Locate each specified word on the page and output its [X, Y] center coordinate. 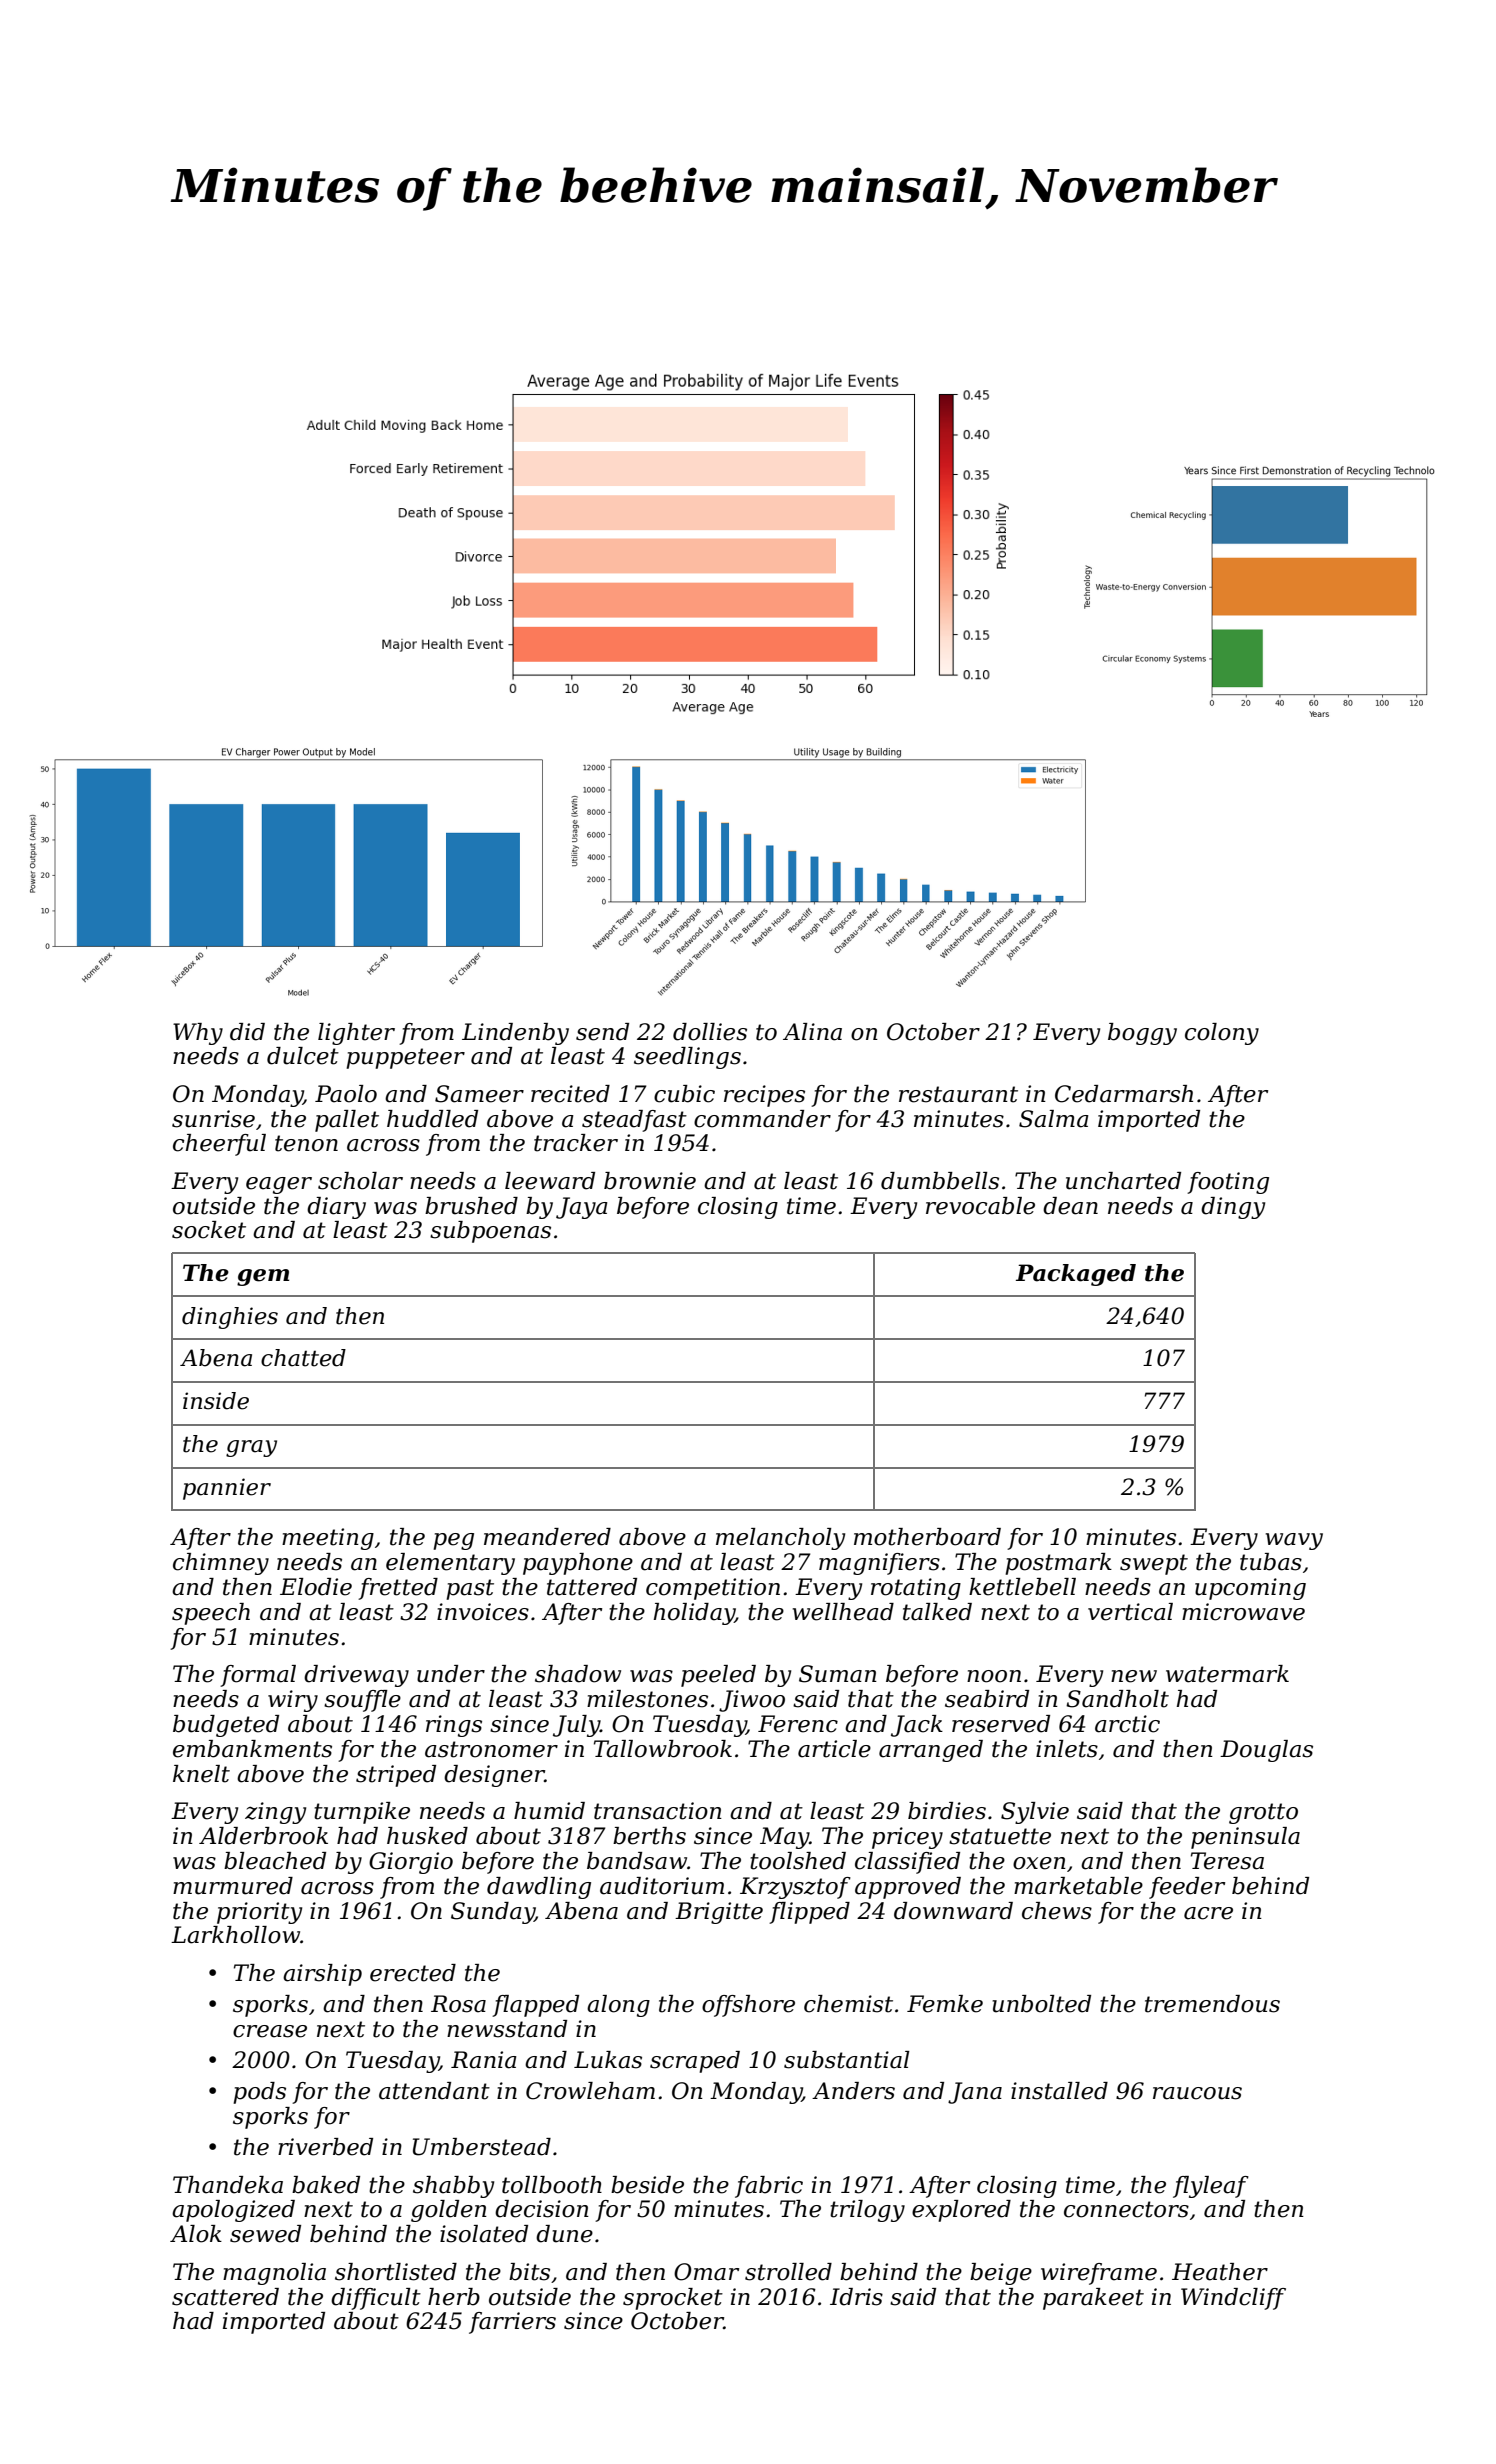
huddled [432, 1119]
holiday [694, 1614]
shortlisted [396, 2272]
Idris [856, 2297]
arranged [931, 1751]
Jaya [582, 1208]
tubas [1271, 1562]
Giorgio [411, 1863]
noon [994, 1676]
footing [1228, 1183]
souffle [362, 1701]
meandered [547, 1537]
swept [1154, 1564]
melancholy [780, 1539]
